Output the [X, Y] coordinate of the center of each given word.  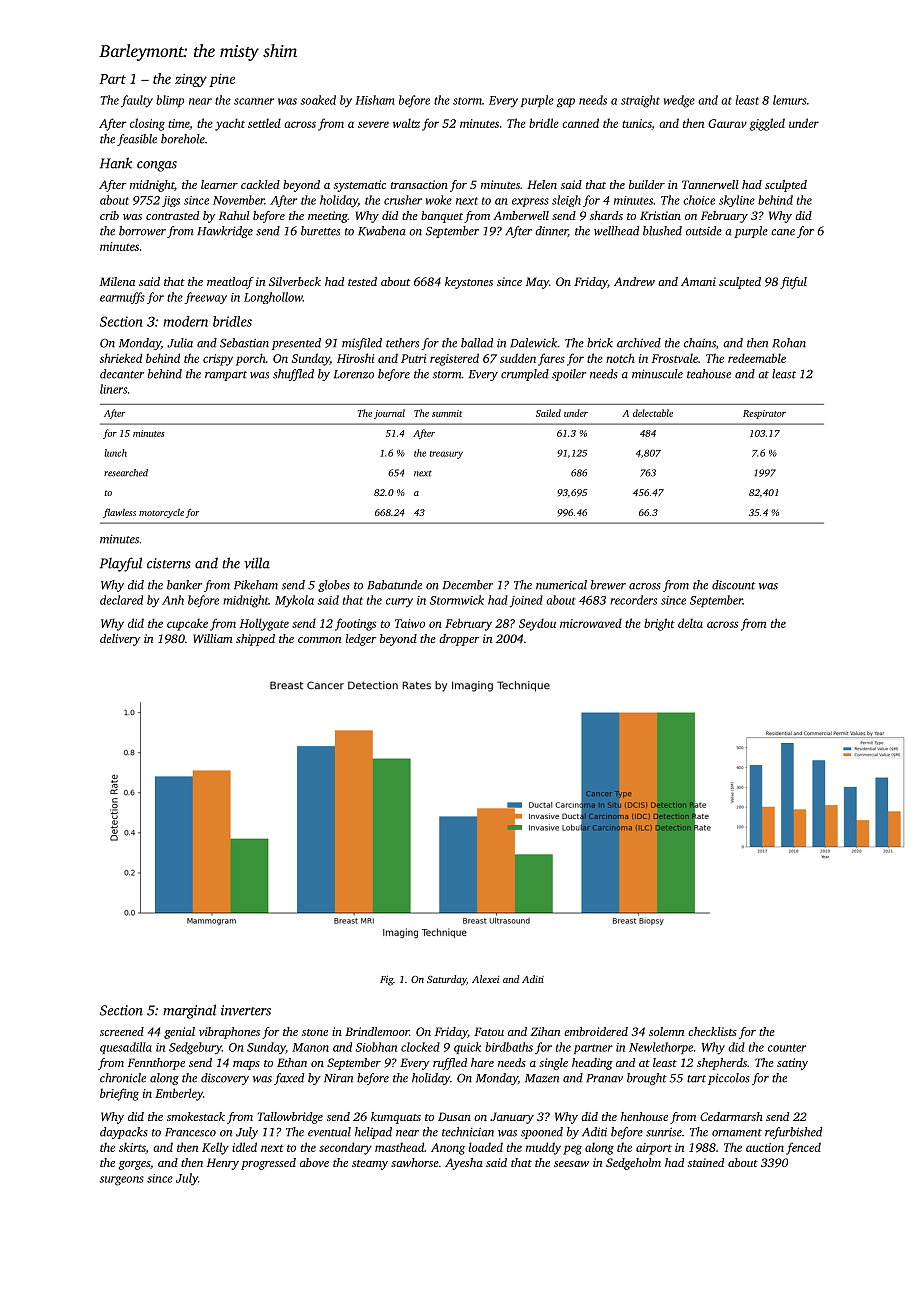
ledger [361, 640]
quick [467, 1048]
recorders [633, 600]
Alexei [486, 979]
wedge [679, 101]
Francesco [190, 1132]
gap [566, 103]
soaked [318, 100]
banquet [442, 217]
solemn [666, 1031]
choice [699, 200]
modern [185, 321]
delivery [120, 640]
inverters [246, 1010]
